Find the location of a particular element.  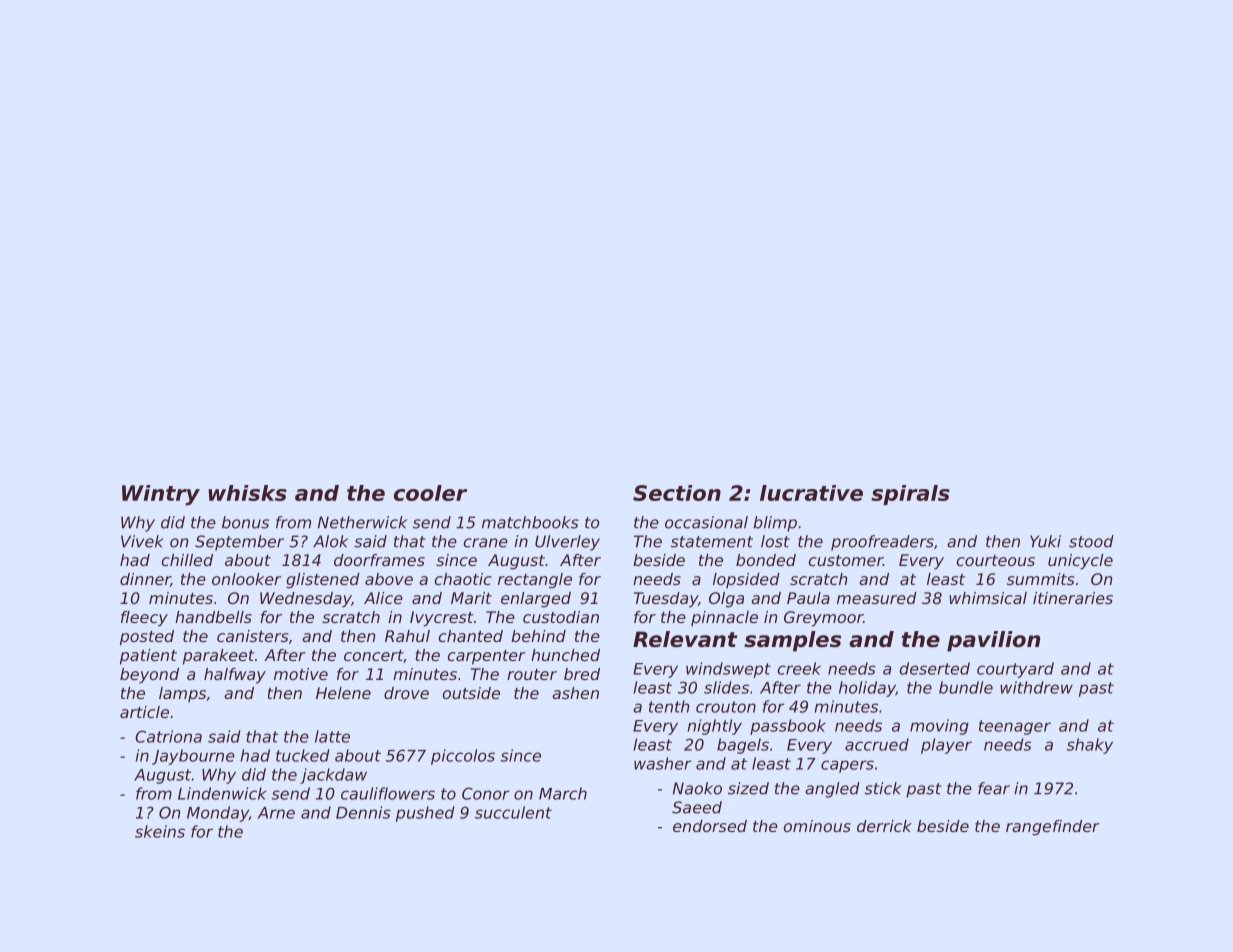

fear is located at coordinates (994, 788).
